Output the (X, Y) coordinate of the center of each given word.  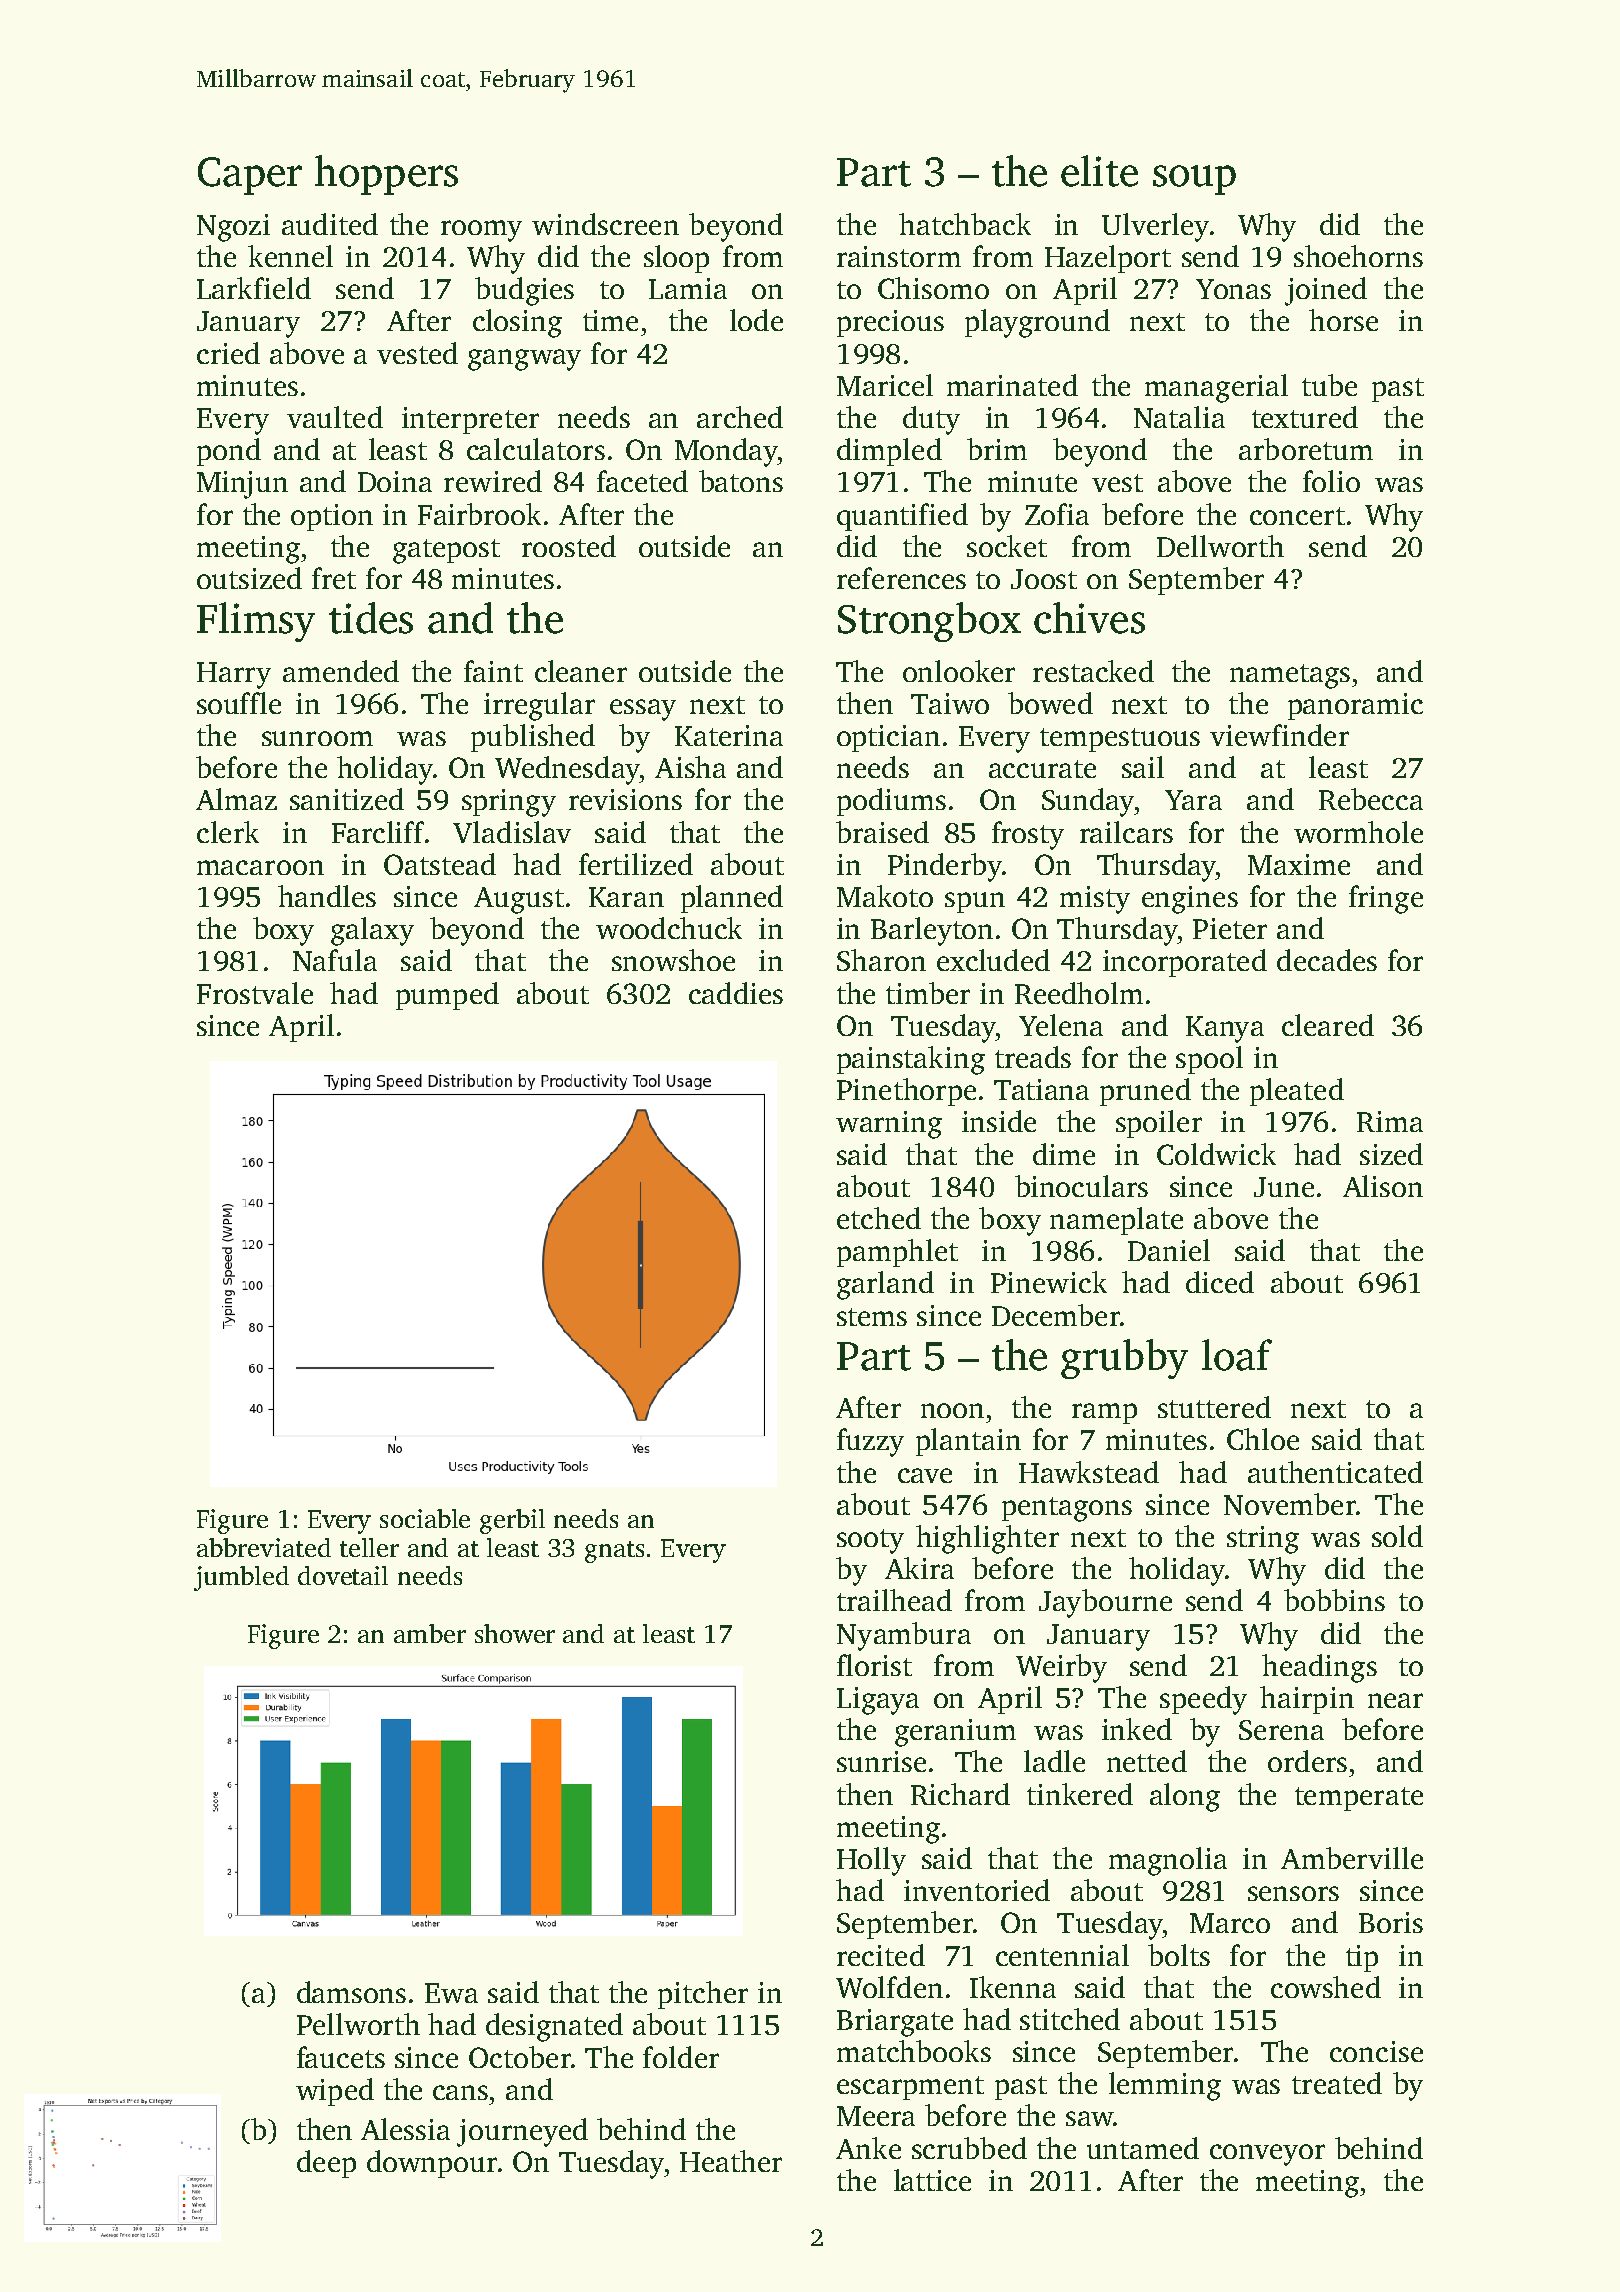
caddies (736, 993)
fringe (1386, 899)
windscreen (605, 224)
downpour (432, 2164)
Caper (250, 176)
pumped (447, 996)
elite (1099, 171)
